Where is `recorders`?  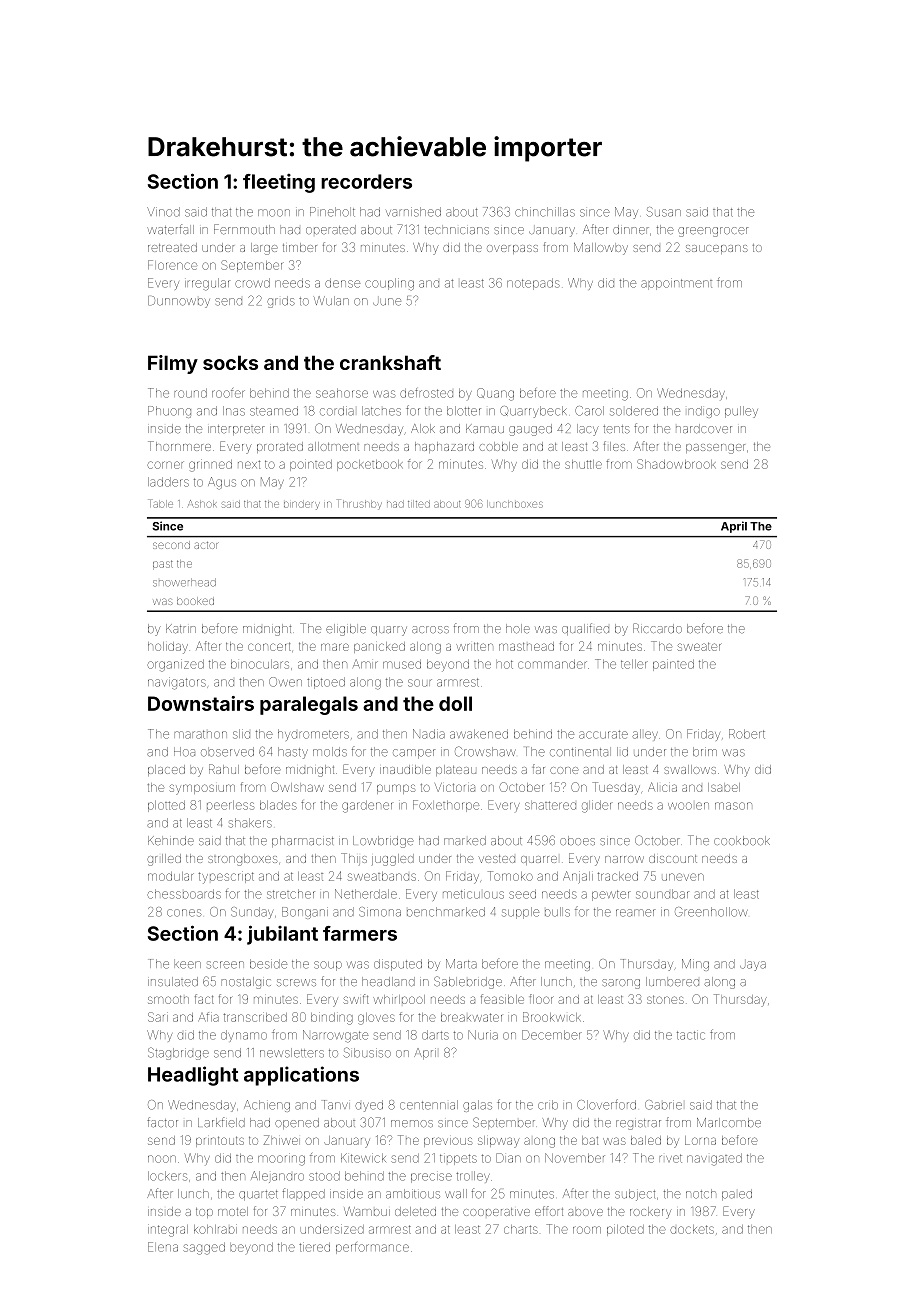 recorders is located at coordinates (366, 181).
